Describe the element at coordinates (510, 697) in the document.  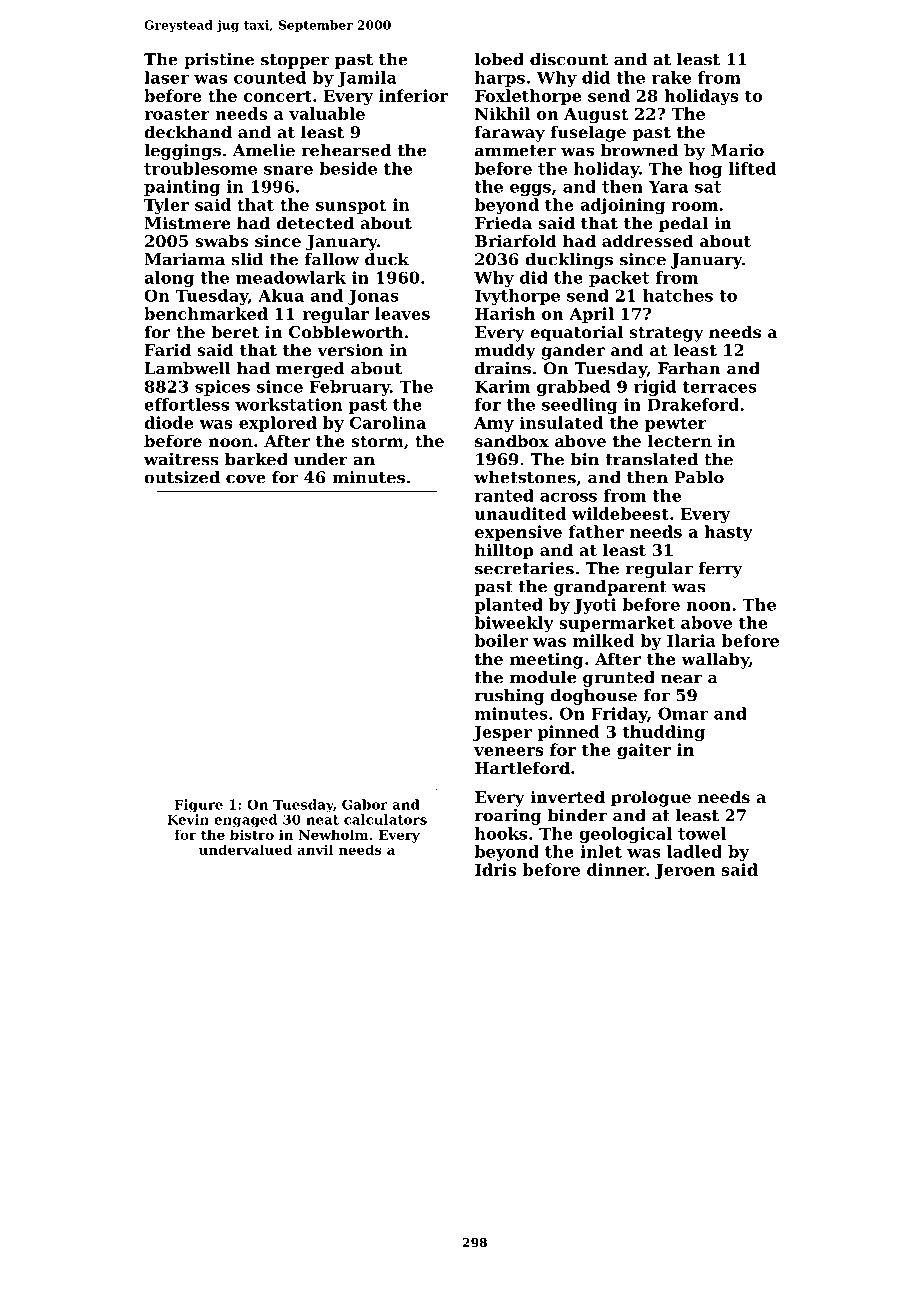
I see `rushing` at that location.
